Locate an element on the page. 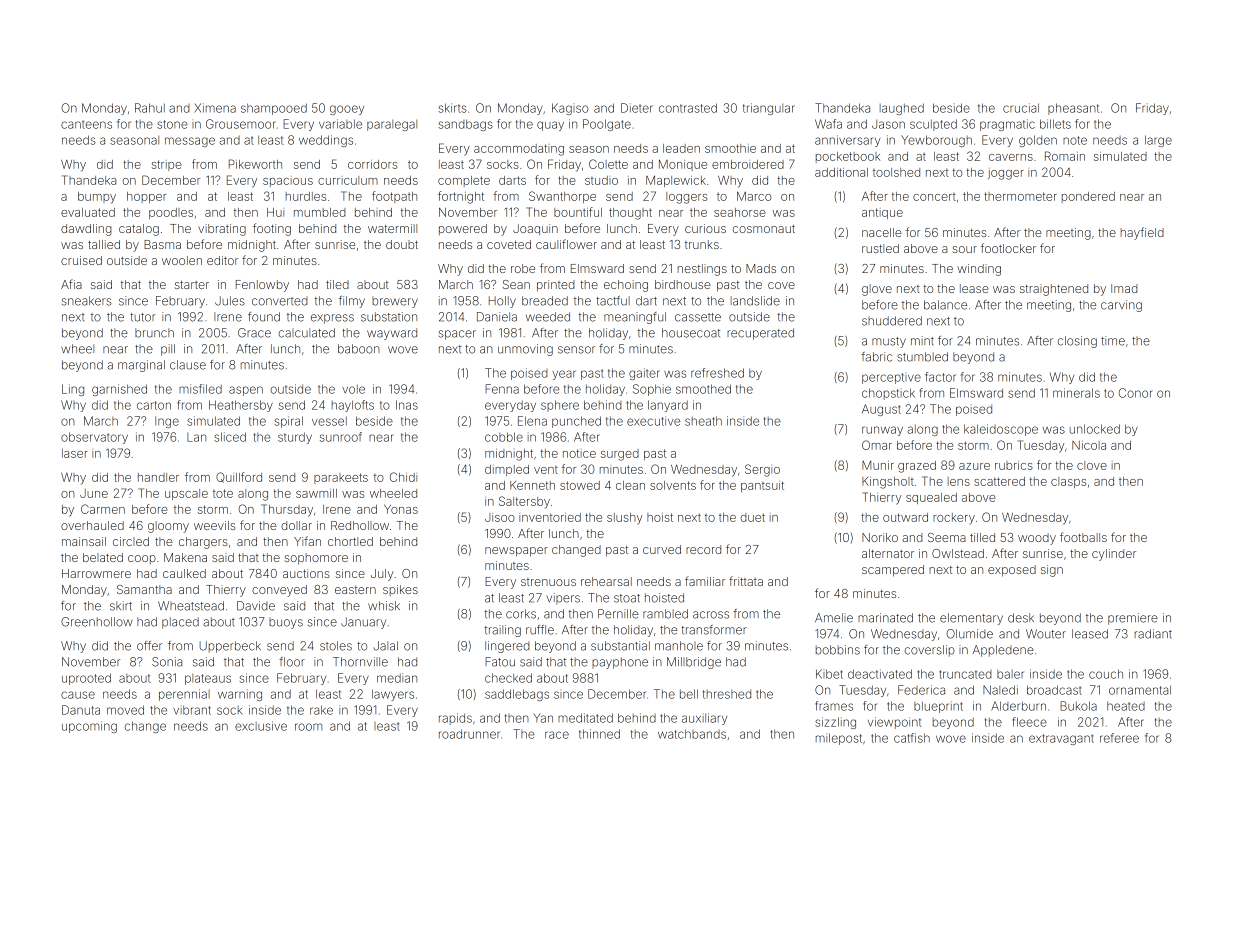 The image size is (1233, 952). belated is located at coordinates (103, 557).
